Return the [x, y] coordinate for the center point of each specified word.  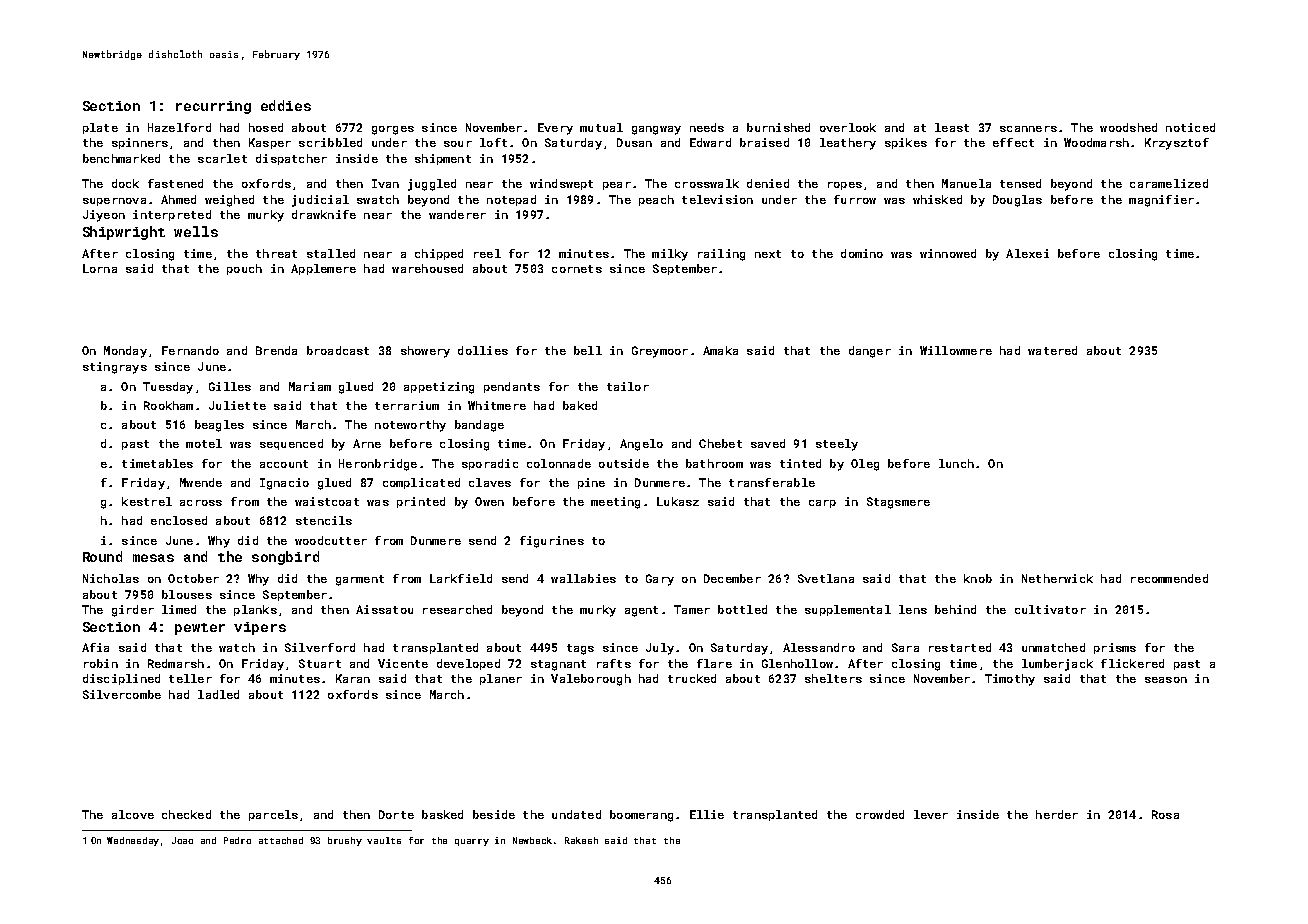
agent [641, 611]
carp [822, 504]
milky [670, 255]
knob [978, 578]
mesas [153, 558]
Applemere [323, 269]
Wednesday [133, 841]
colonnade [559, 463]
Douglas [1017, 201]
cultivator [1050, 609]
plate [100, 128]
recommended [1169, 578]
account [284, 464]
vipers [260, 628]
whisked [937, 199]
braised [764, 142]
